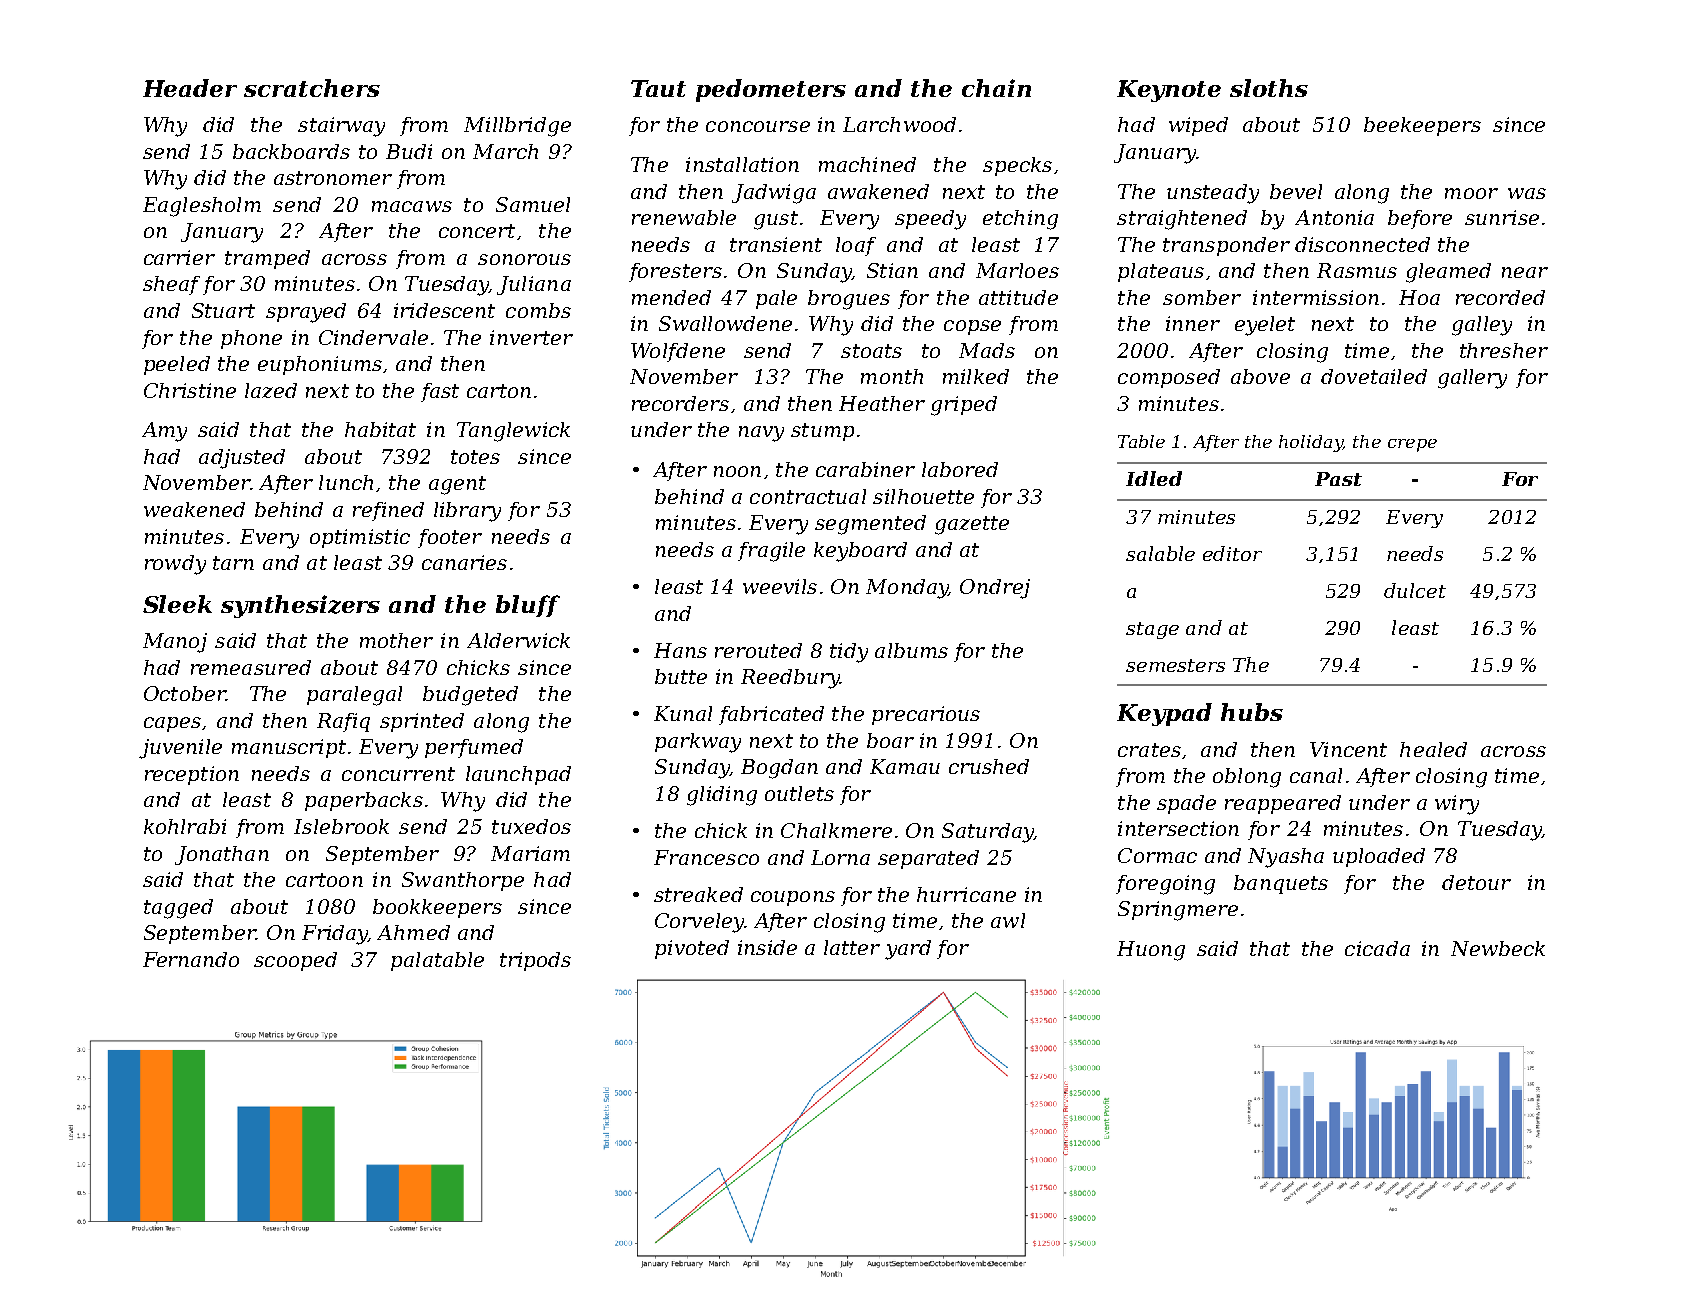  Describe the element at coordinates (324, 880) in the document. I see `cartoon` at that location.
